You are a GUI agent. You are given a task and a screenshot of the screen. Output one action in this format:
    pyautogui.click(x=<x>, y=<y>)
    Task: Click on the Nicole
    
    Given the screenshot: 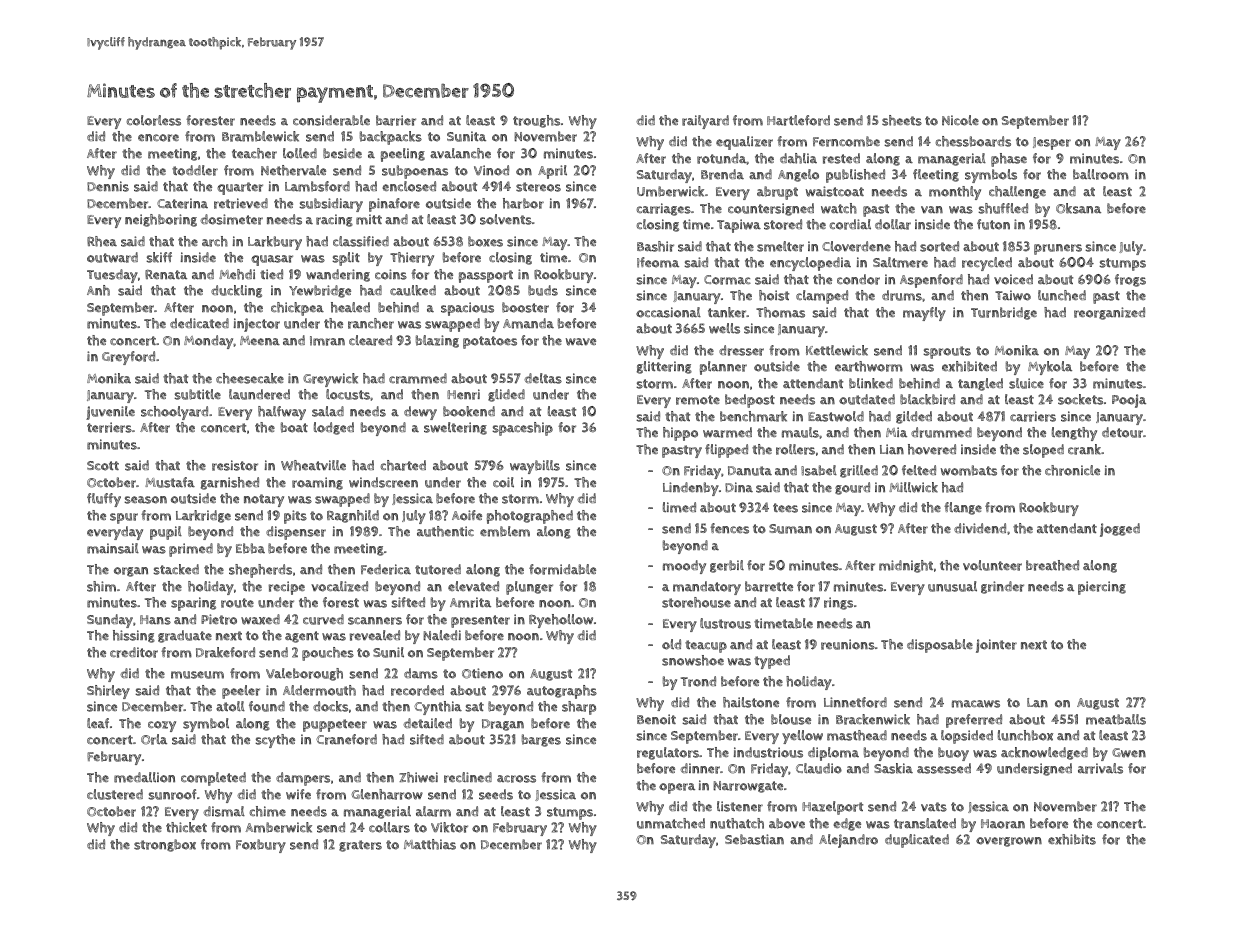 What is the action you would take?
    pyautogui.click(x=960, y=120)
